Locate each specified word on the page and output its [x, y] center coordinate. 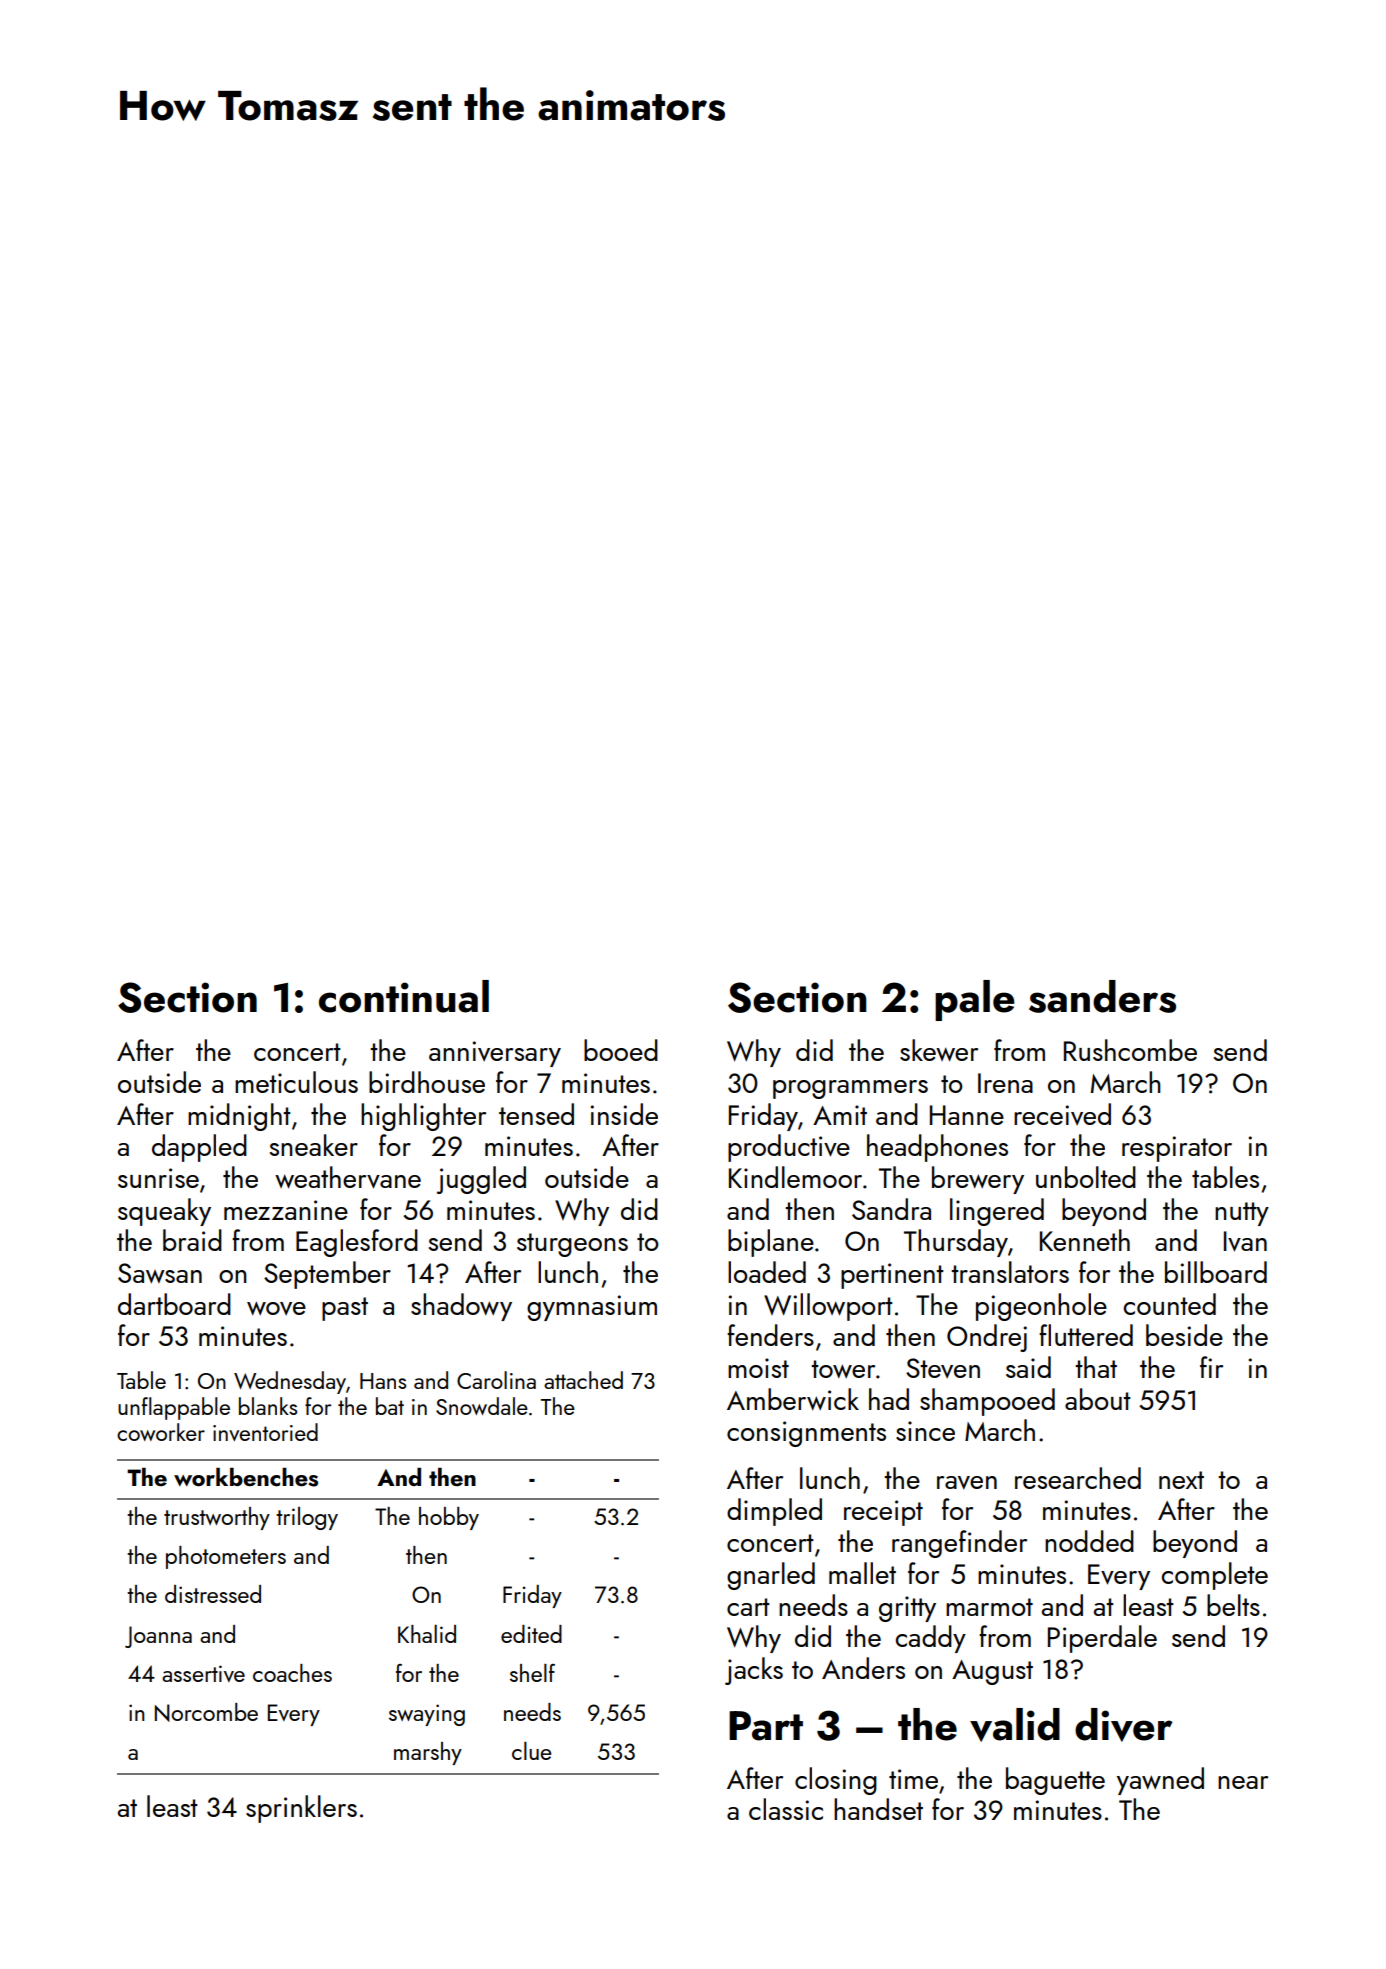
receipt [883, 1513]
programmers [850, 1089]
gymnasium [592, 1308]
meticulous [296, 1082]
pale [975, 1000]
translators [1010, 1272]
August [992, 1672]
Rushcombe [1130, 1050]
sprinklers [301, 1809]
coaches [292, 1673]
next [1181, 1480]
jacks [754, 1671]
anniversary [495, 1054]
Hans [383, 1381]
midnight [239, 1117]
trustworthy [217, 1518]
